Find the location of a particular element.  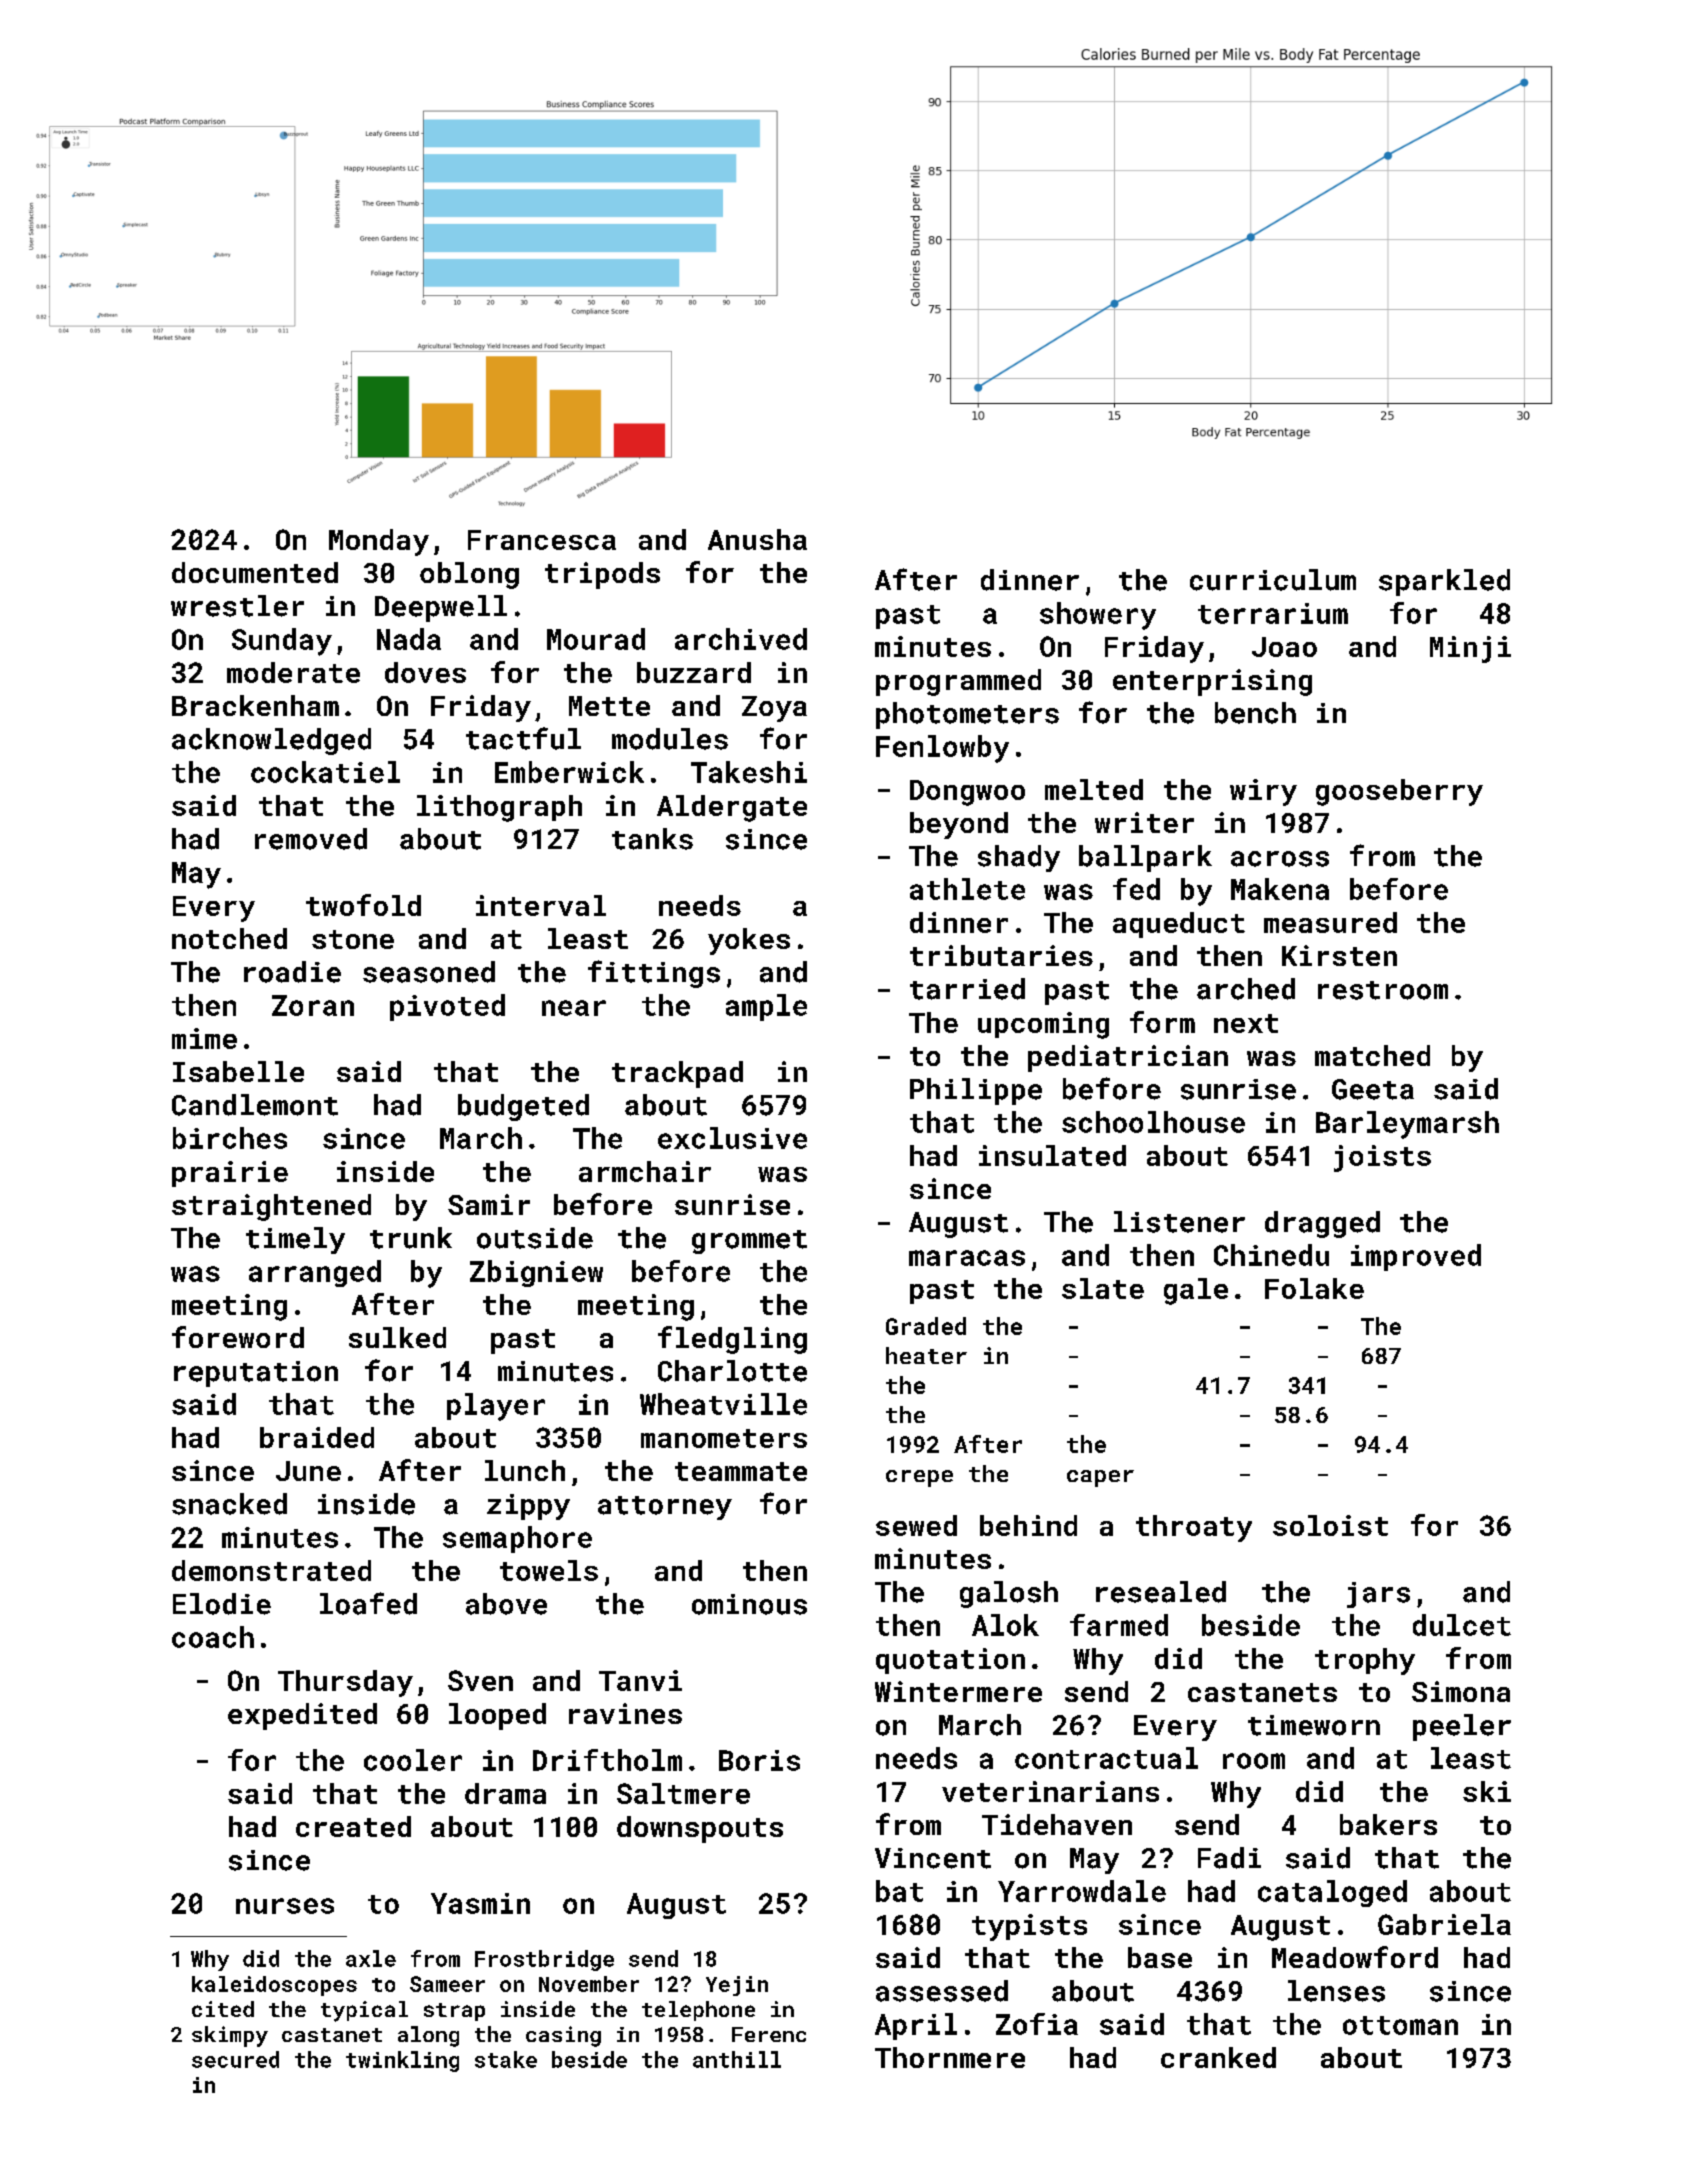

mime is located at coordinates (204, 1038).
